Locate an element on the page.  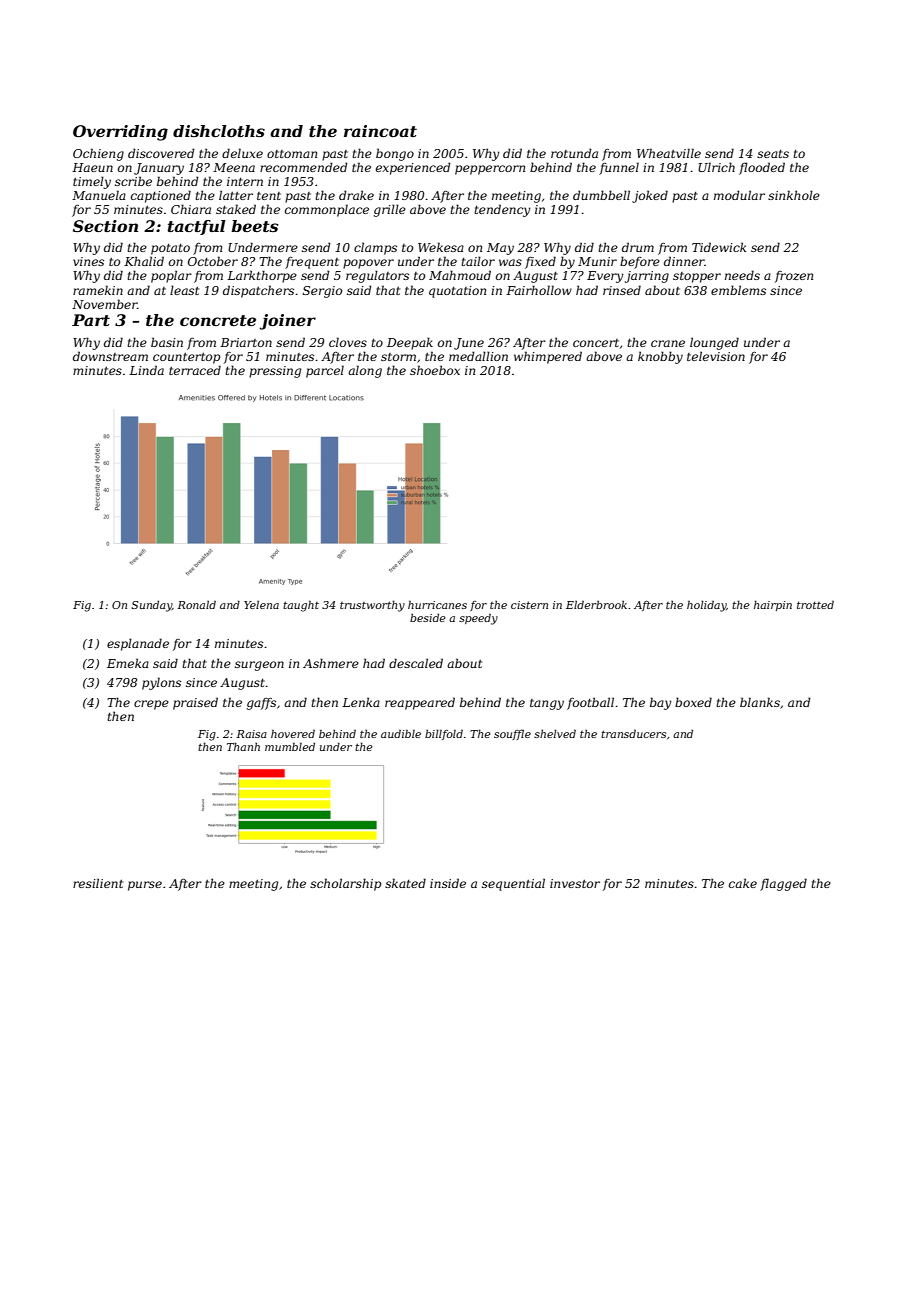
trotted is located at coordinates (815, 605).
